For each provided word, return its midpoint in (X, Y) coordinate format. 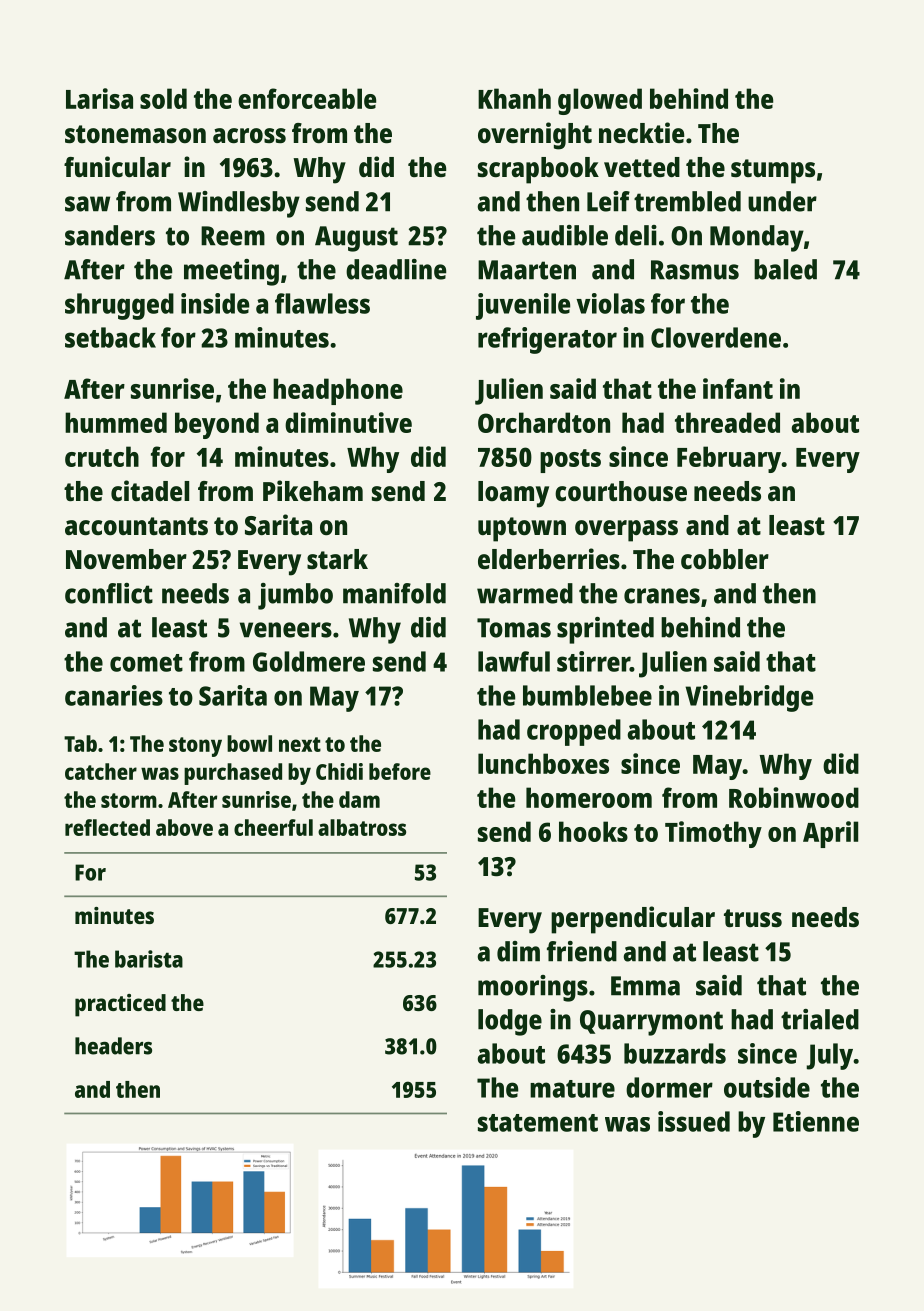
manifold (394, 593)
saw (87, 204)
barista (149, 959)
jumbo (295, 596)
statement (538, 1123)
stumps (773, 171)
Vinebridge (749, 698)
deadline (396, 269)
